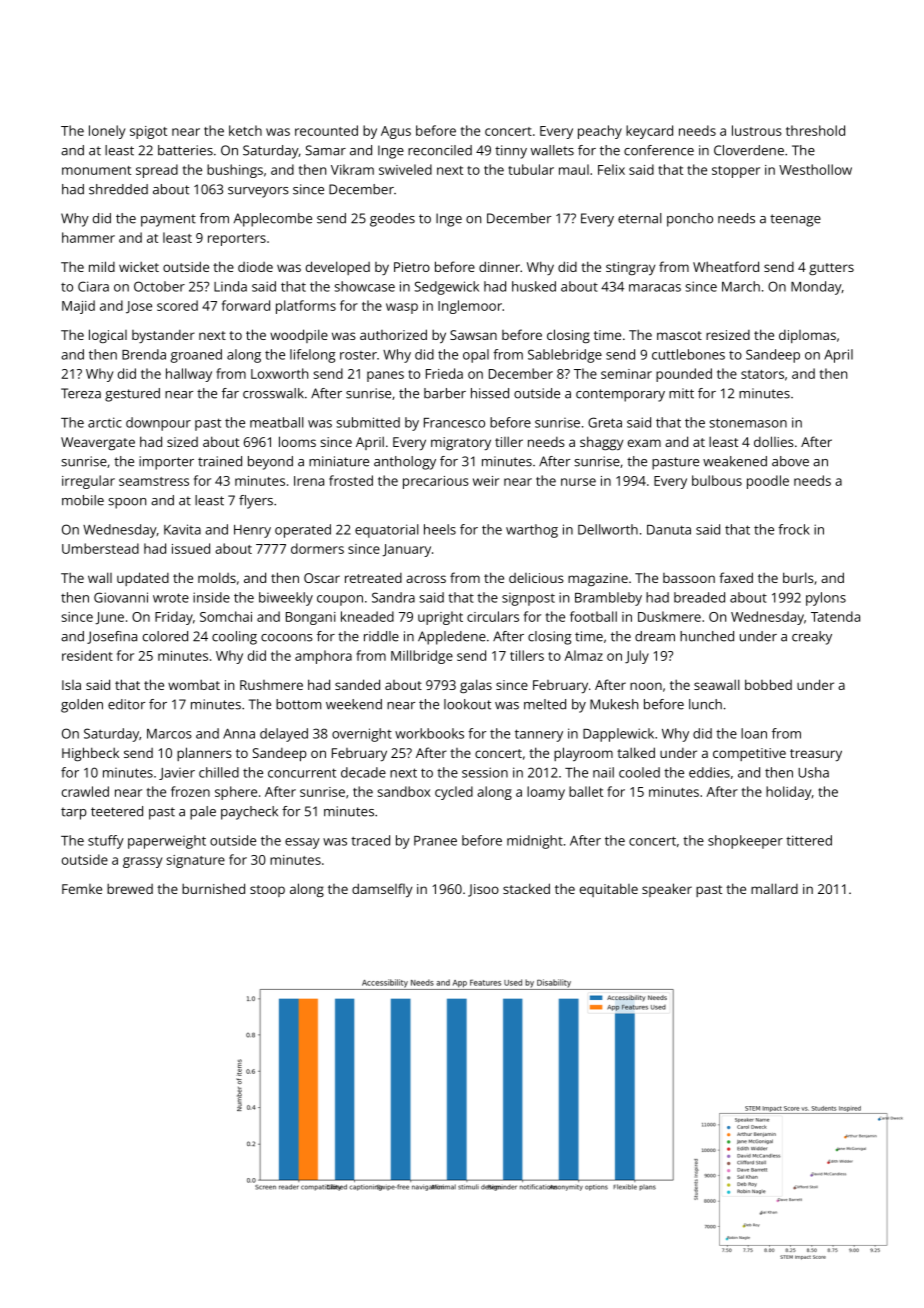 The image size is (924, 1308). I want to click on cycled, so click(454, 793).
